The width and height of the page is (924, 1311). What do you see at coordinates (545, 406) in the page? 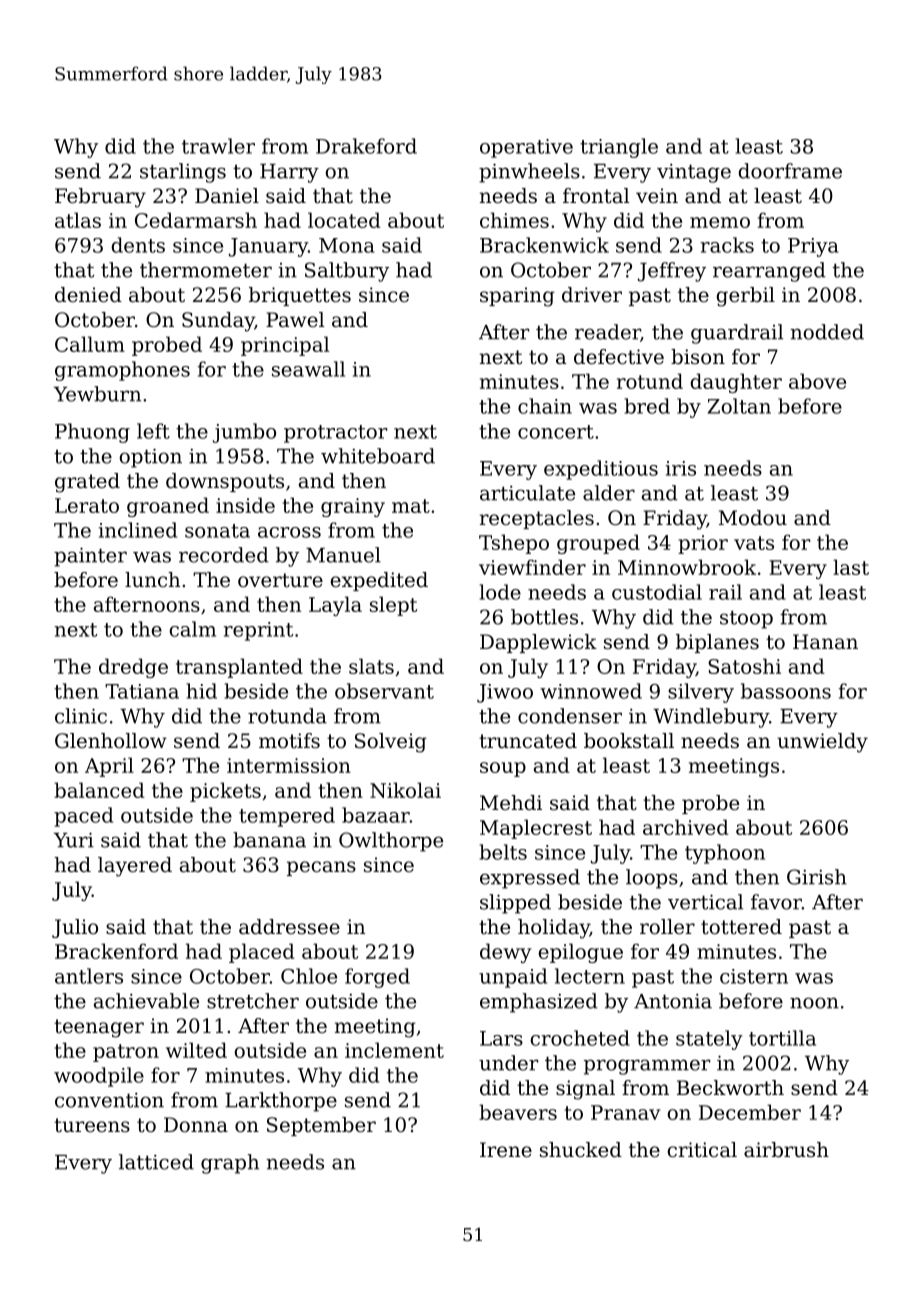
I see `chain` at bounding box center [545, 406].
